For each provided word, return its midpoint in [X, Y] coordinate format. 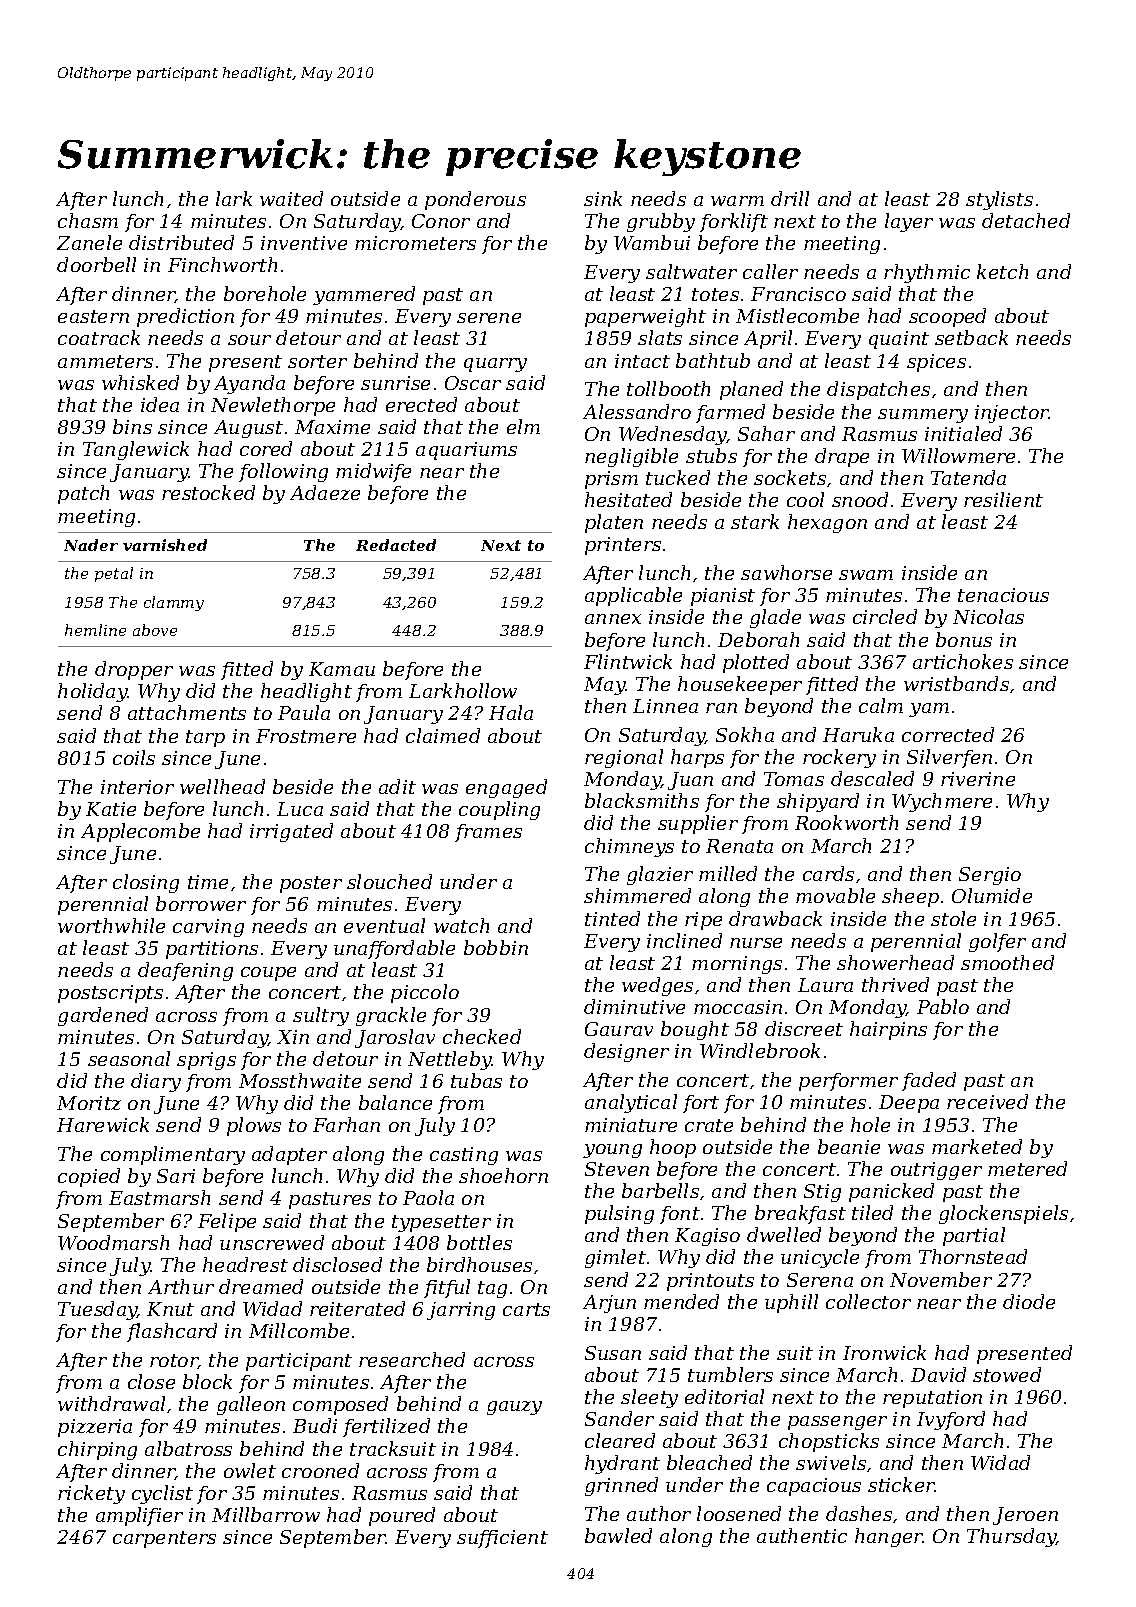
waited [291, 198]
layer [909, 222]
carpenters [164, 1539]
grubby [661, 222]
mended [681, 1301]
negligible [631, 457]
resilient [1003, 499]
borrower [201, 903]
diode [1029, 1301]
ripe [703, 921]
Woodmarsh [113, 1242]
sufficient [502, 1539]
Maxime [332, 427]
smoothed [1007, 962]
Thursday [1011, 1537]
